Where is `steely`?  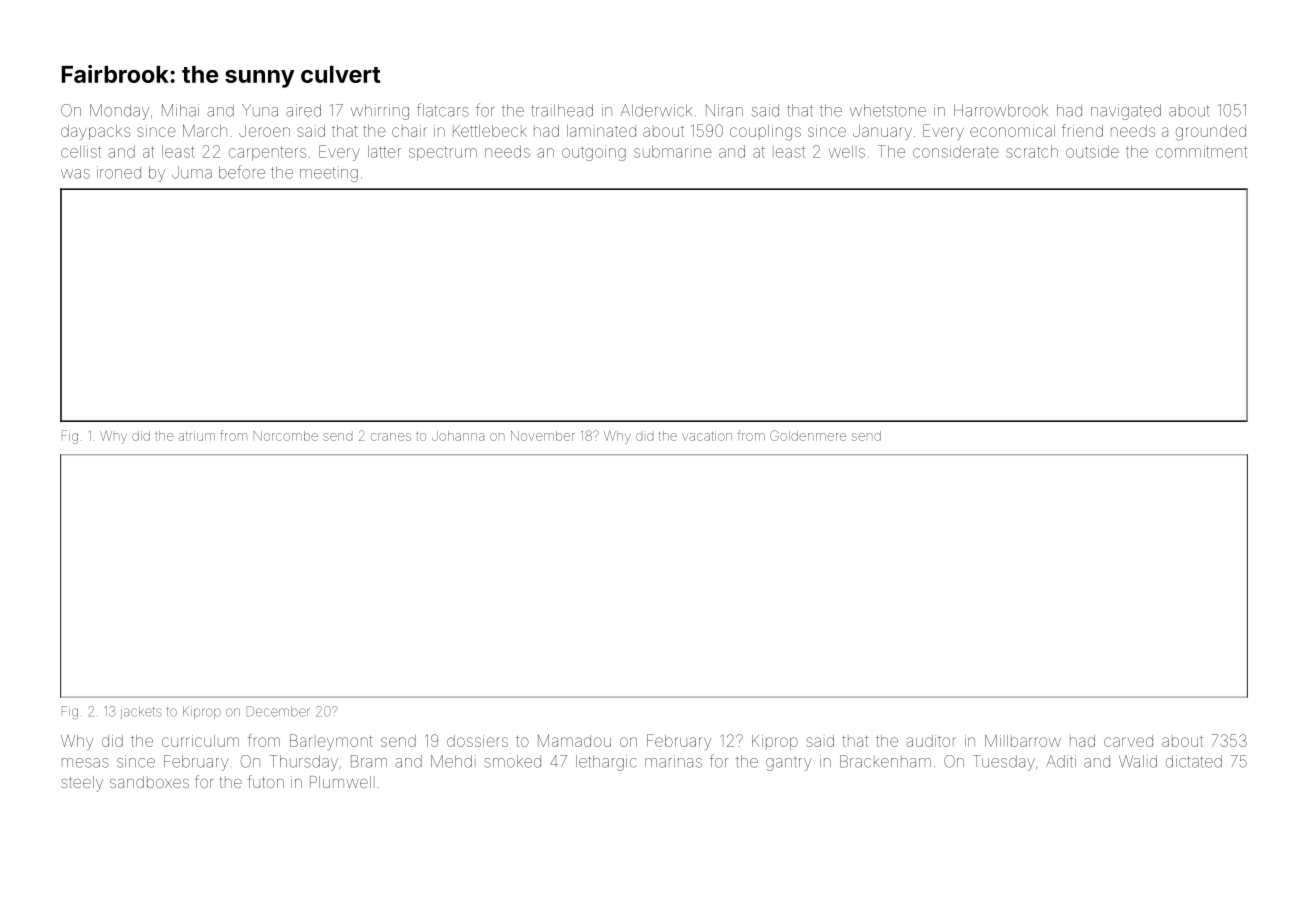 steely is located at coordinates (82, 784).
